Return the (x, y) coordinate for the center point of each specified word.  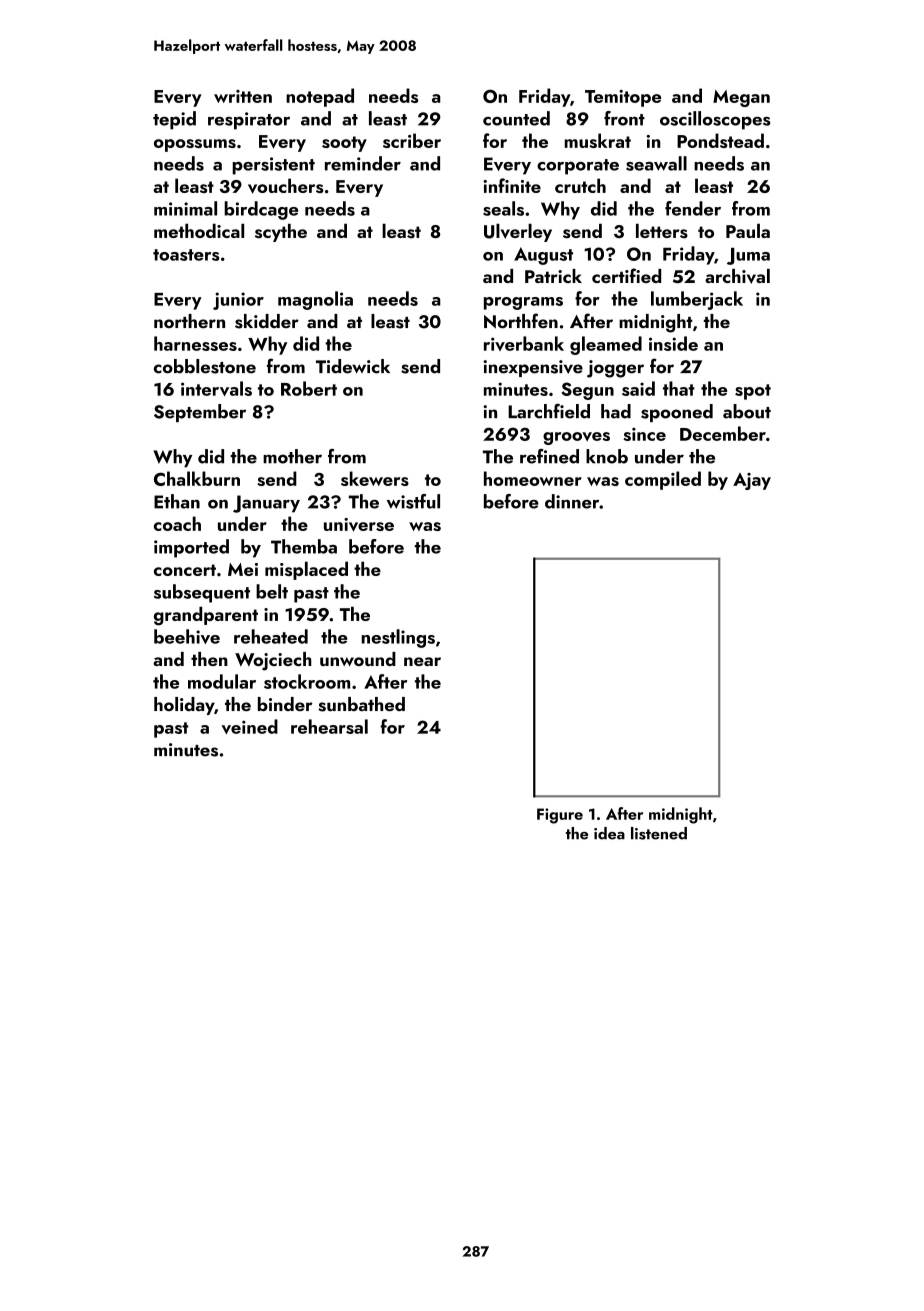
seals (503, 208)
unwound (358, 659)
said (638, 388)
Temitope (623, 98)
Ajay (752, 481)
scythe (281, 233)
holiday (184, 706)
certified (626, 275)
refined (549, 456)
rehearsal (329, 726)
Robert (309, 388)
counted (516, 118)
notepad (320, 97)
